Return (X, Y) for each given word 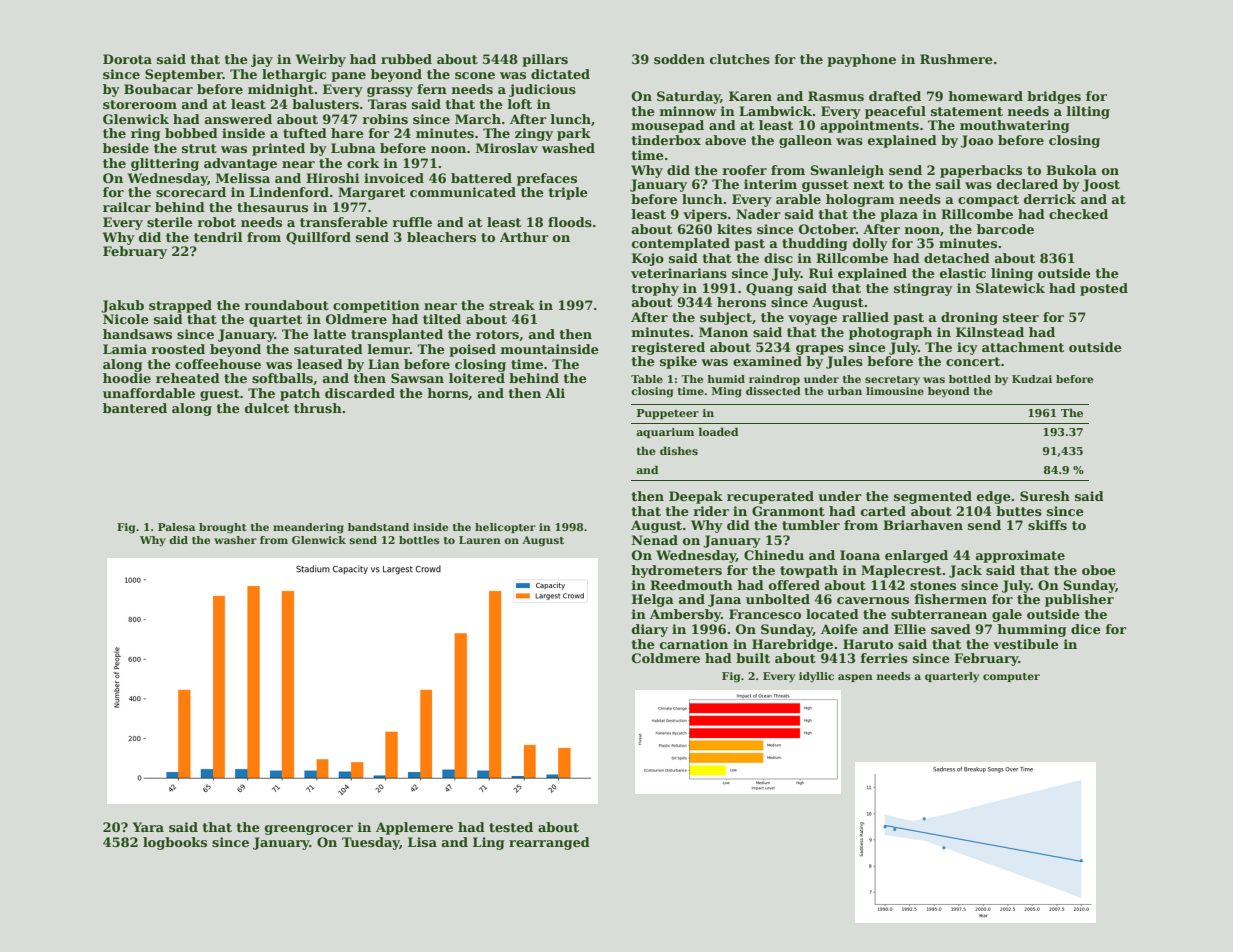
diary (650, 630)
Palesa (176, 527)
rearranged (549, 843)
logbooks (175, 843)
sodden (679, 59)
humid (726, 379)
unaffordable (149, 393)
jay (262, 60)
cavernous (873, 600)
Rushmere (956, 59)
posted (1104, 289)
